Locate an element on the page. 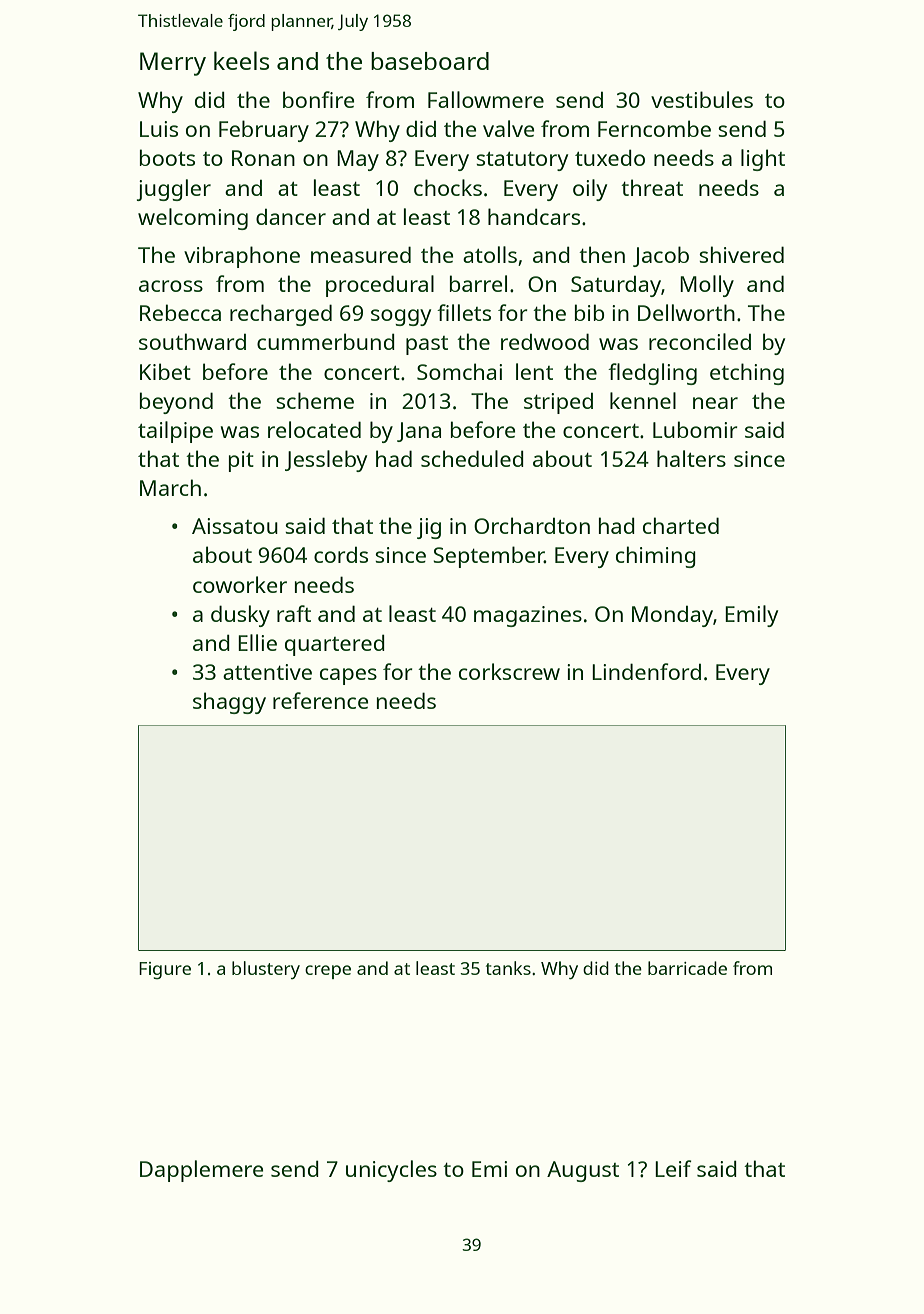  attentive is located at coordinates (267, 672).
